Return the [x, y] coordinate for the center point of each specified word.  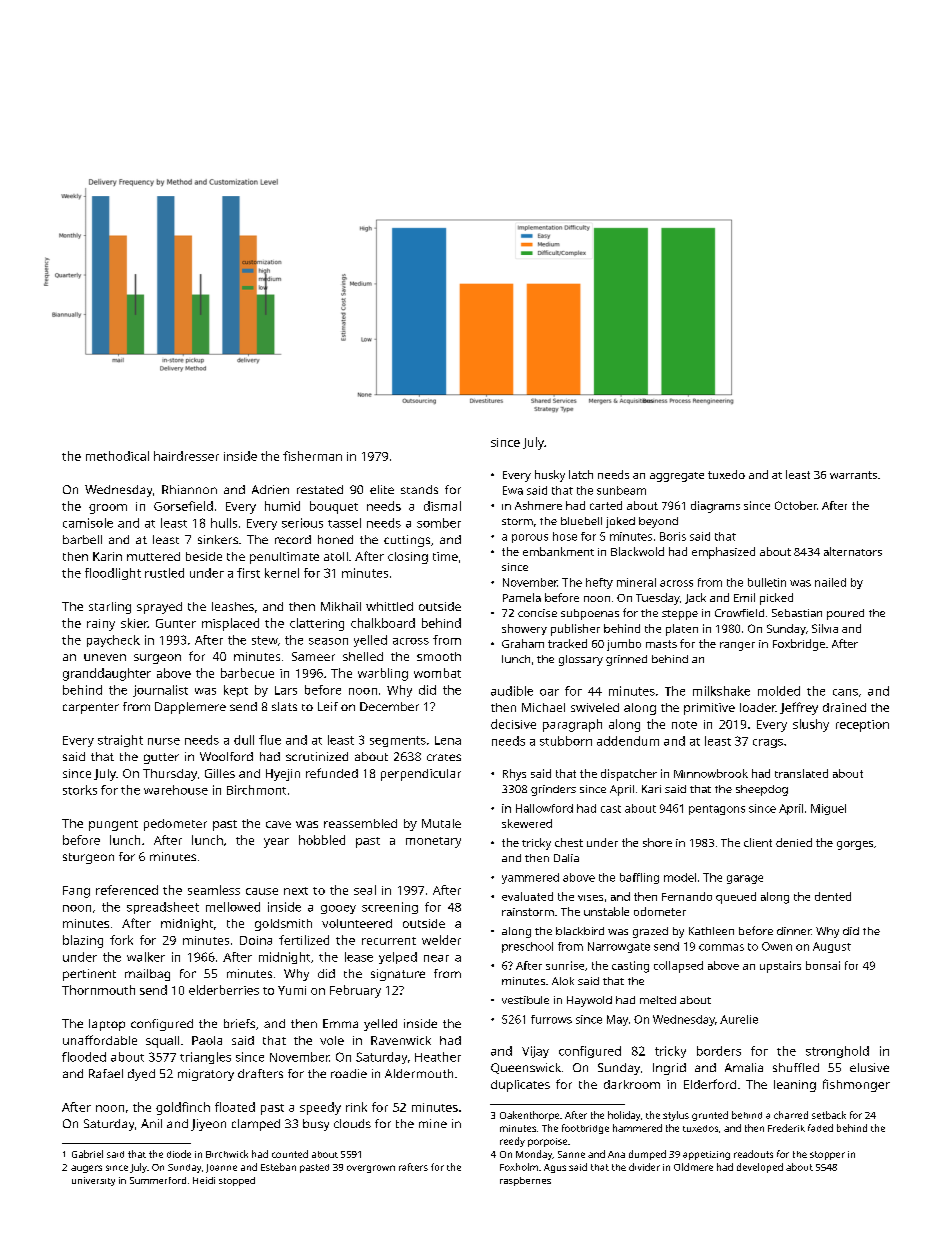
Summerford [158, 1180]
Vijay [535, 1052]
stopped [237, 1181]
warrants [853, 475]
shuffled [796, 1067]
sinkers [218, 539]
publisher [575, 630]
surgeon [157, 659]
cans [845, 692]
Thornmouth [98, 990]
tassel [344, 523]
